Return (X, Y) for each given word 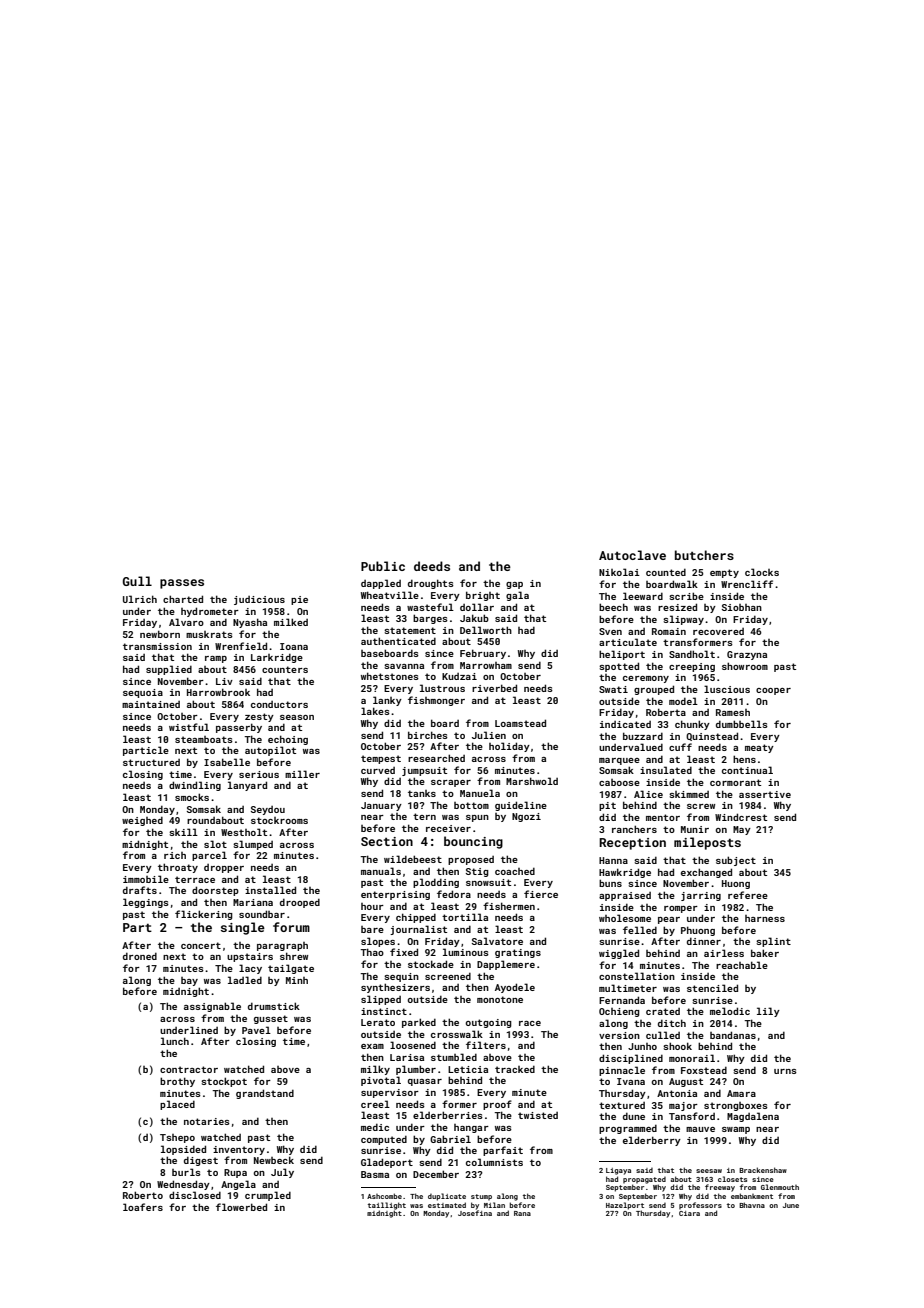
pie (299, 600)
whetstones (390, 676)
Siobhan (742, 607)
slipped (381, 1000)
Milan (494, 1205)
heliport (622, 655)
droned (140, 956)
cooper (773, 691)
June (791, 1205)
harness (765, 918)
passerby (239, 728)
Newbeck (274, 1160)
